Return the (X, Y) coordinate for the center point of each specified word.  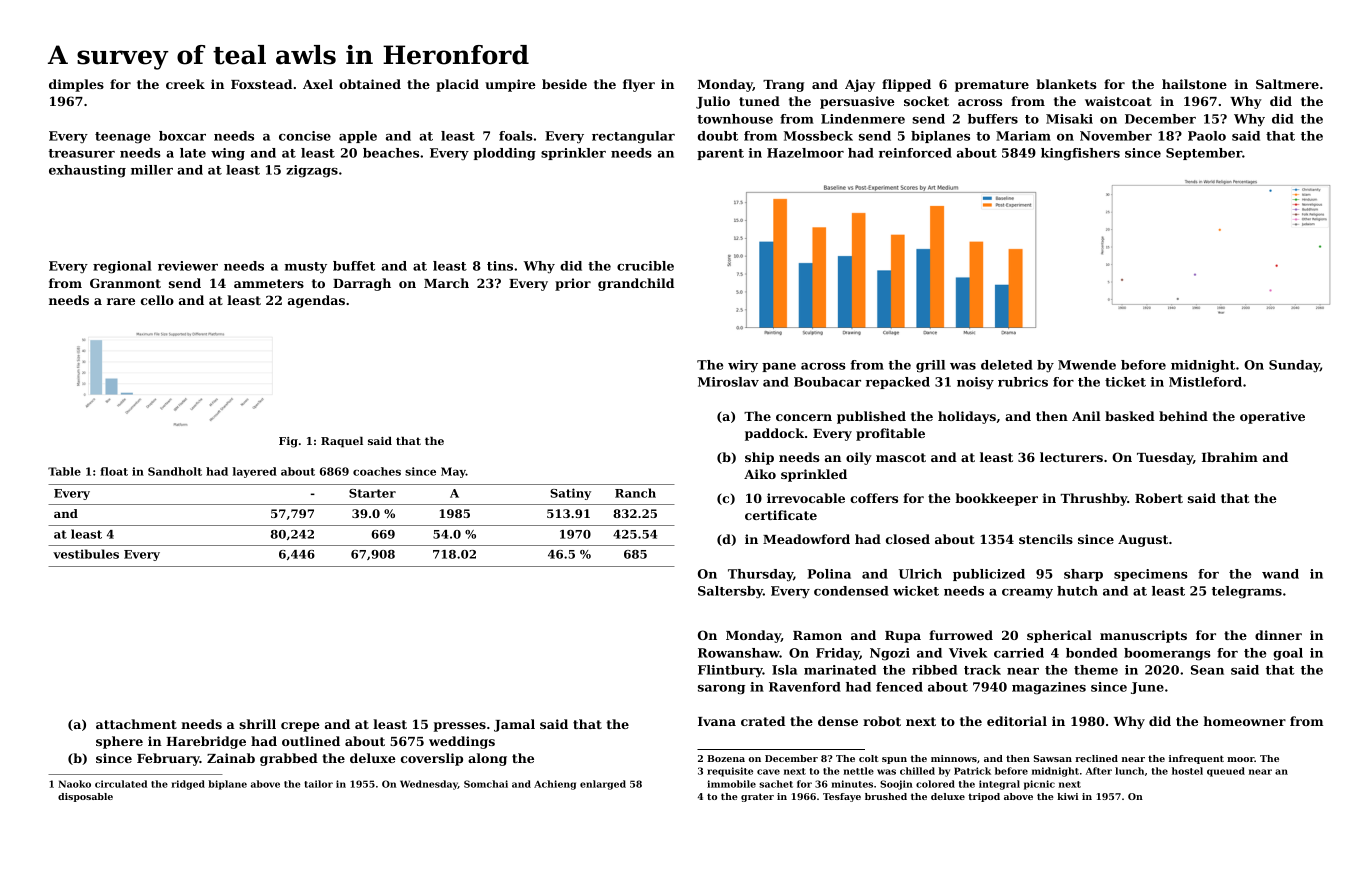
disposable (85, 797)
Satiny (570, 494)
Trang (783, 86)
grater (757, 797)
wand (1280, 574)
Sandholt (175, 471)
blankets (1066, 84)
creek (185, 84)
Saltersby (730, 592)
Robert (1159, 498)
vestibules (86, 554)
